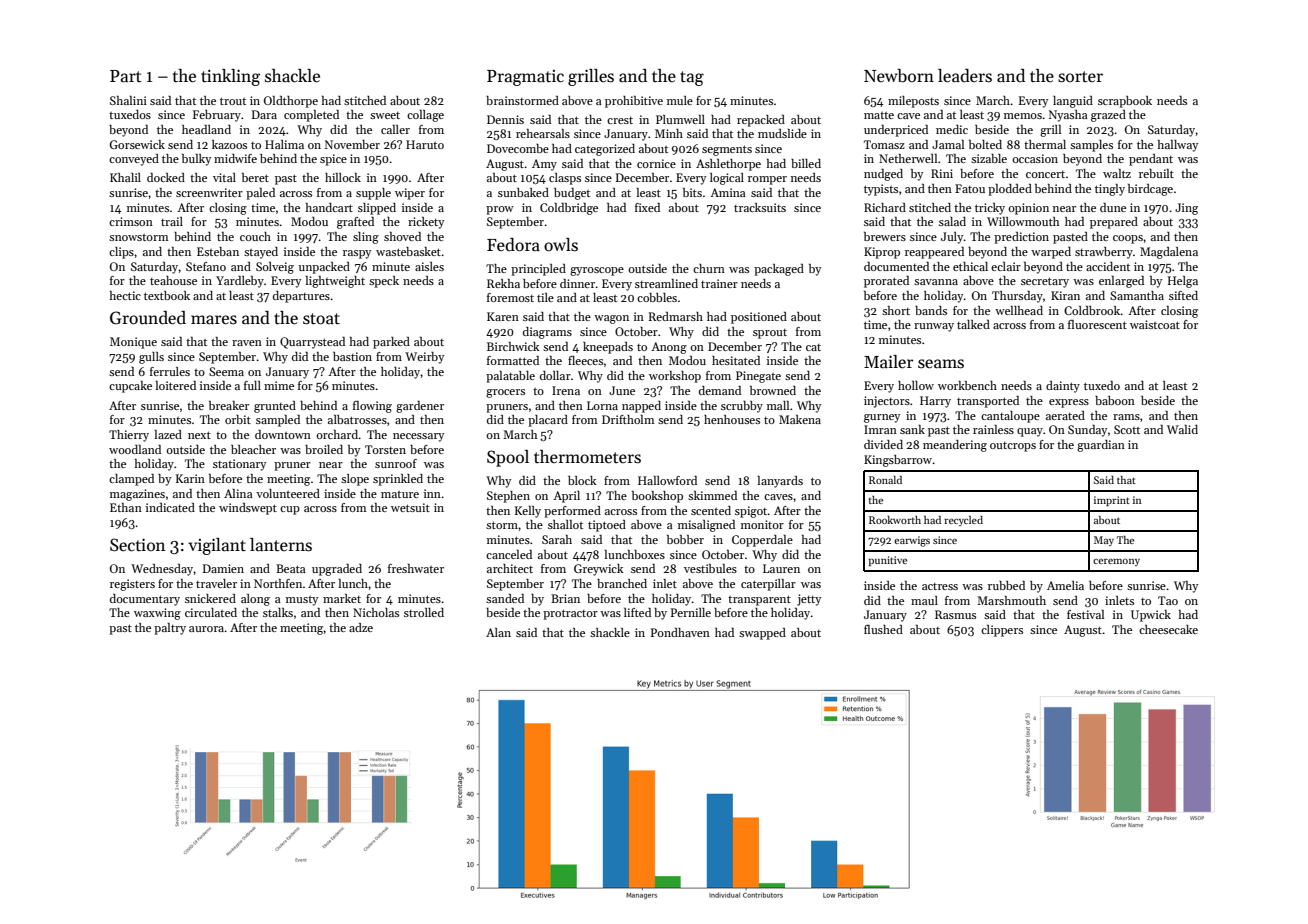  What do you see at coordinates (129, 436) in the image?
I see `Thierry` at bounding box center [129, 436].
